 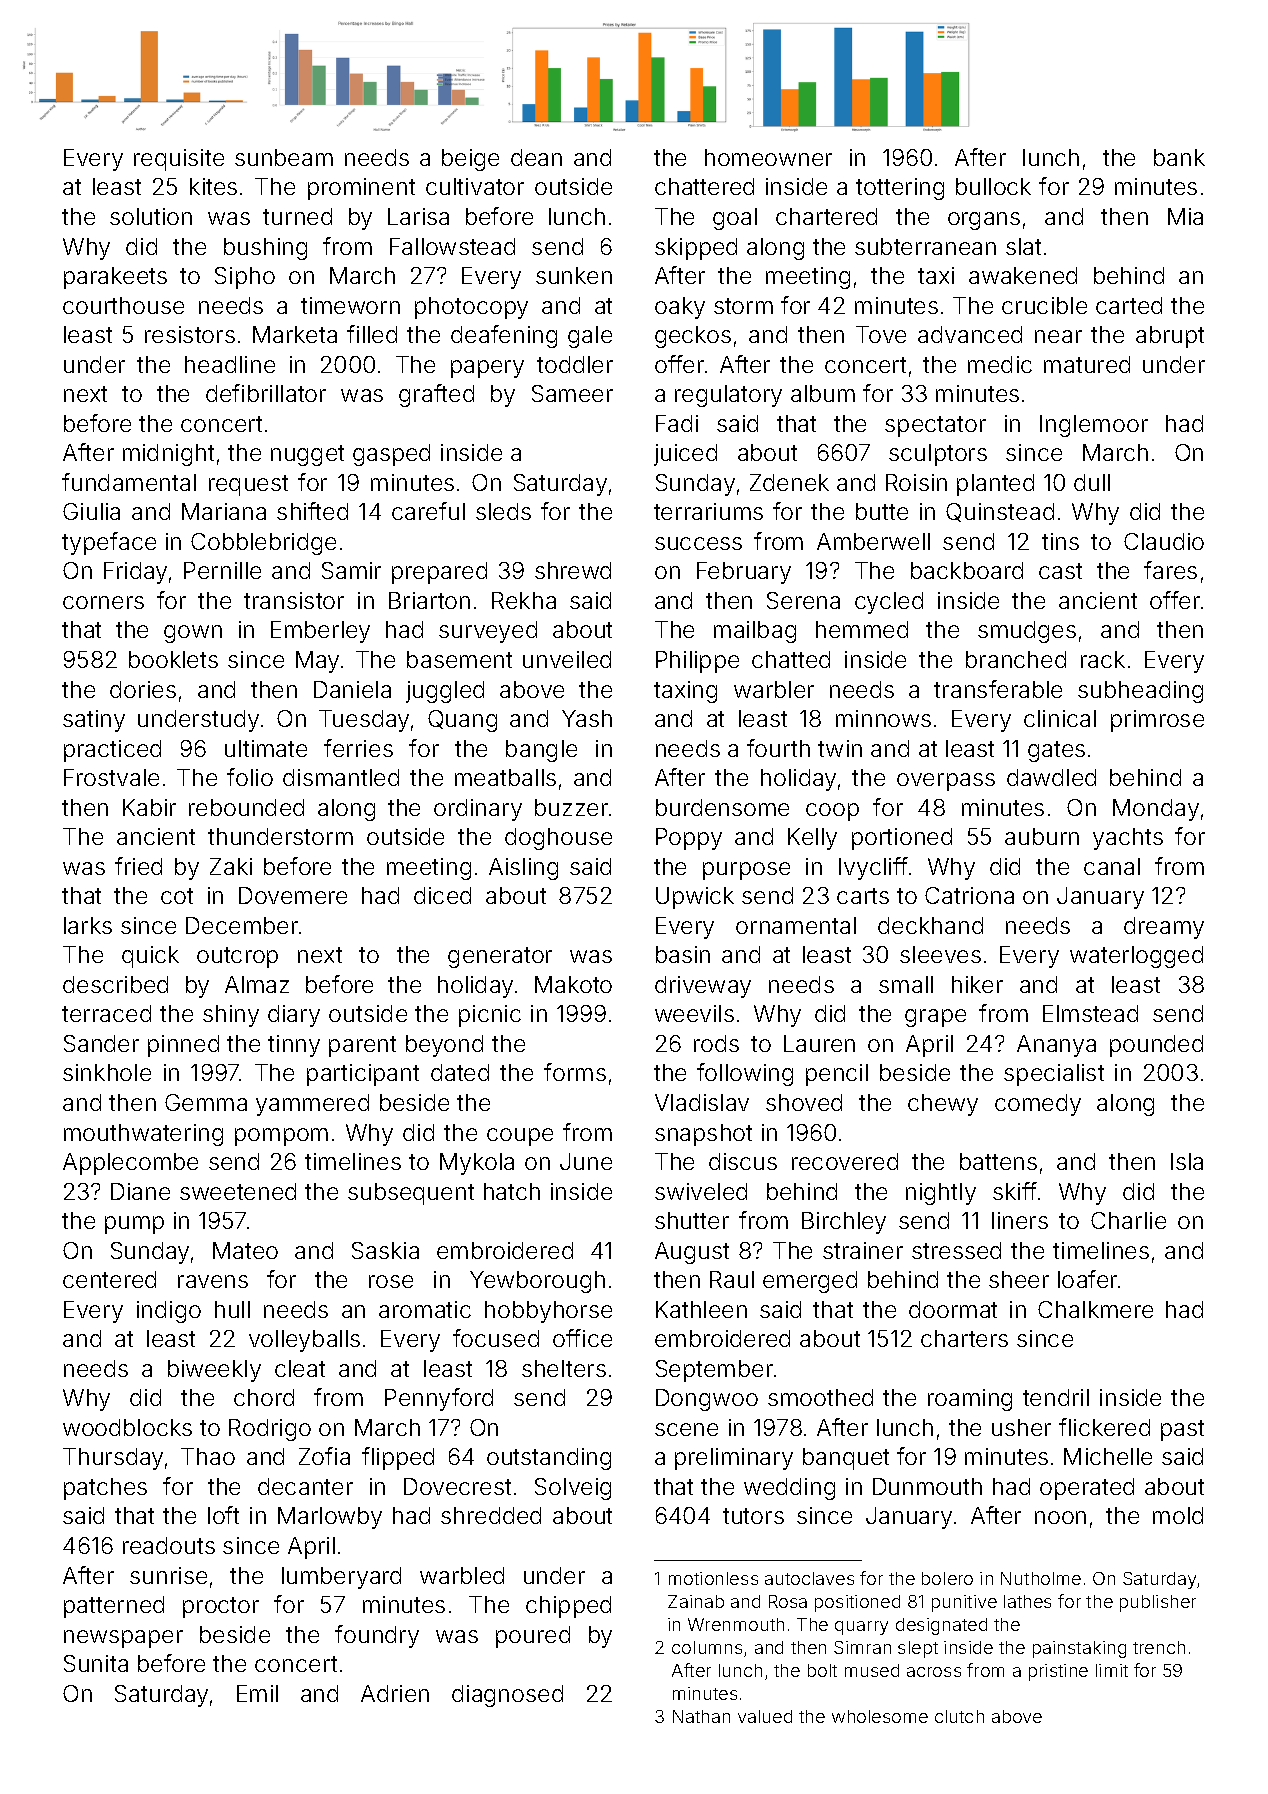 What do you see at coordinates (536, 157) in the screenshot?
I see `dean` at bounding box center [536, 157].
